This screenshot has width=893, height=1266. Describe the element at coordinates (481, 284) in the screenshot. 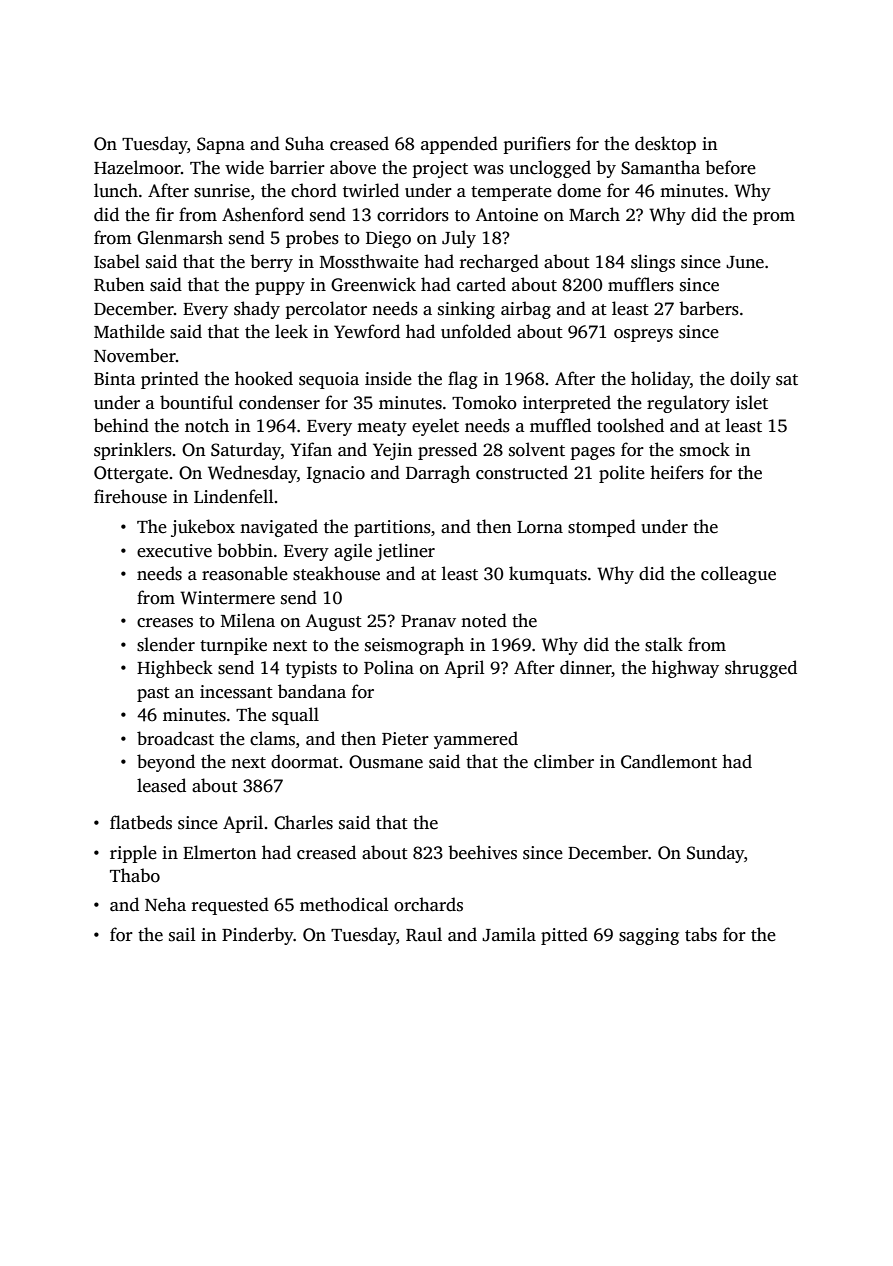

I see `carted` at that location.
